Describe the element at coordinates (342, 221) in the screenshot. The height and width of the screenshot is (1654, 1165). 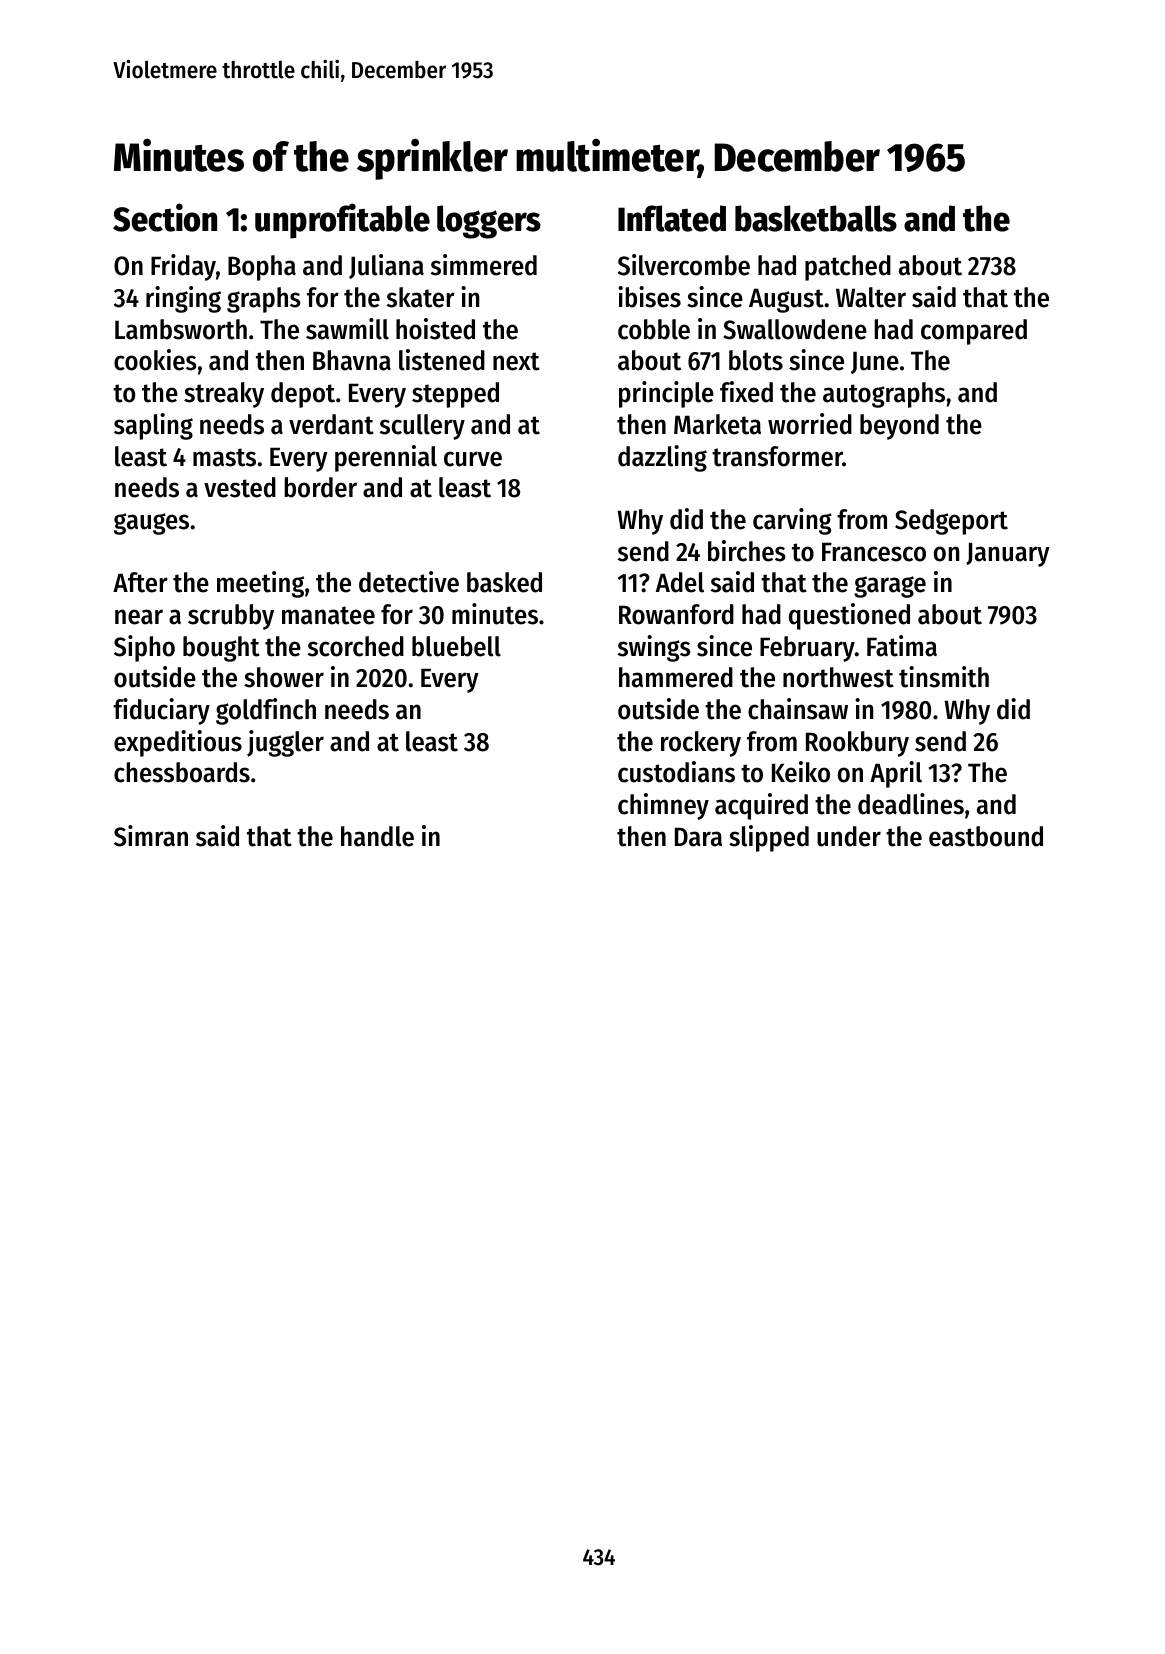
I see `unprofitable` at that location.
